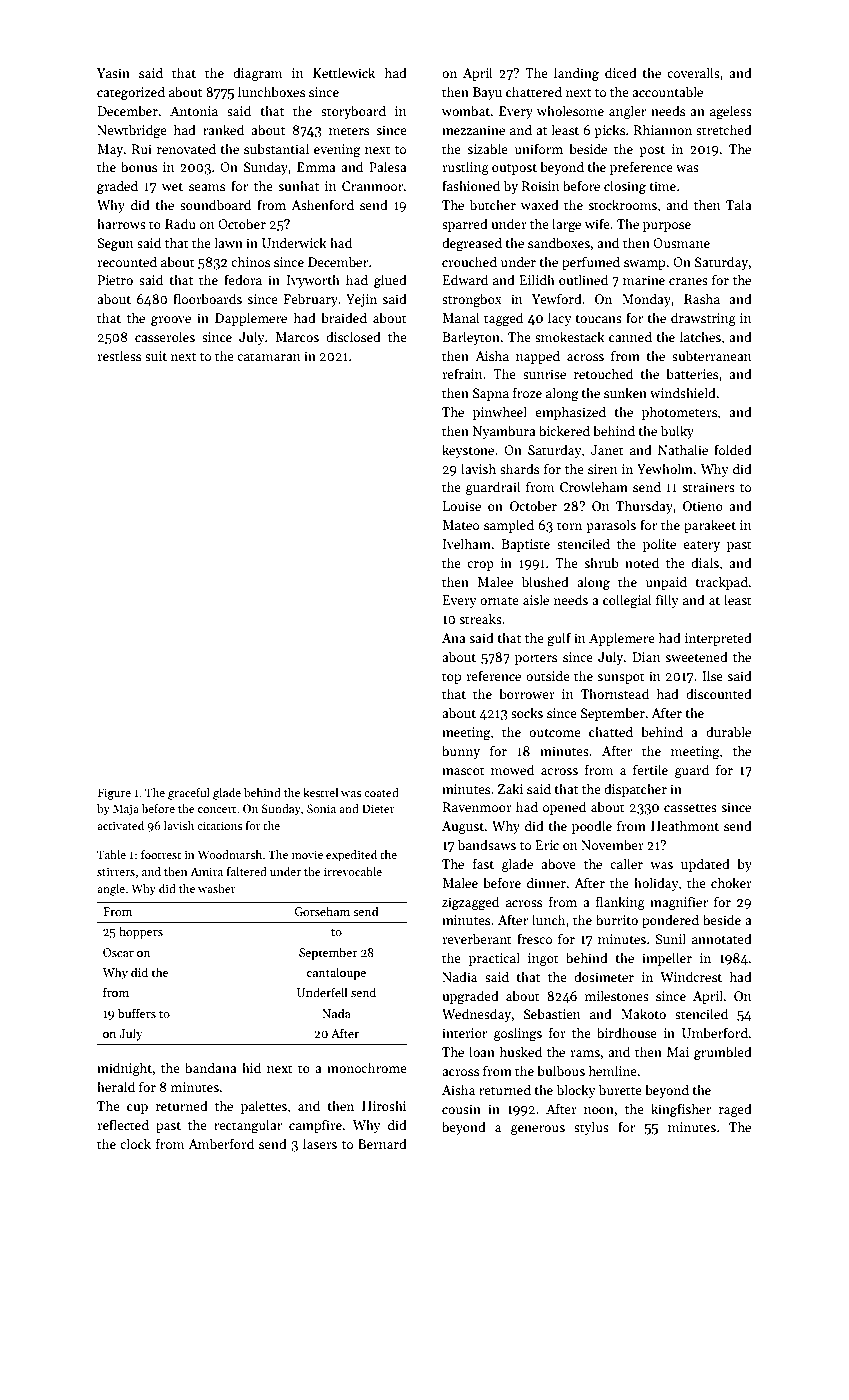  Describe the element at coordinates (118, 952) in the page. I see `Oscar` at that location.
